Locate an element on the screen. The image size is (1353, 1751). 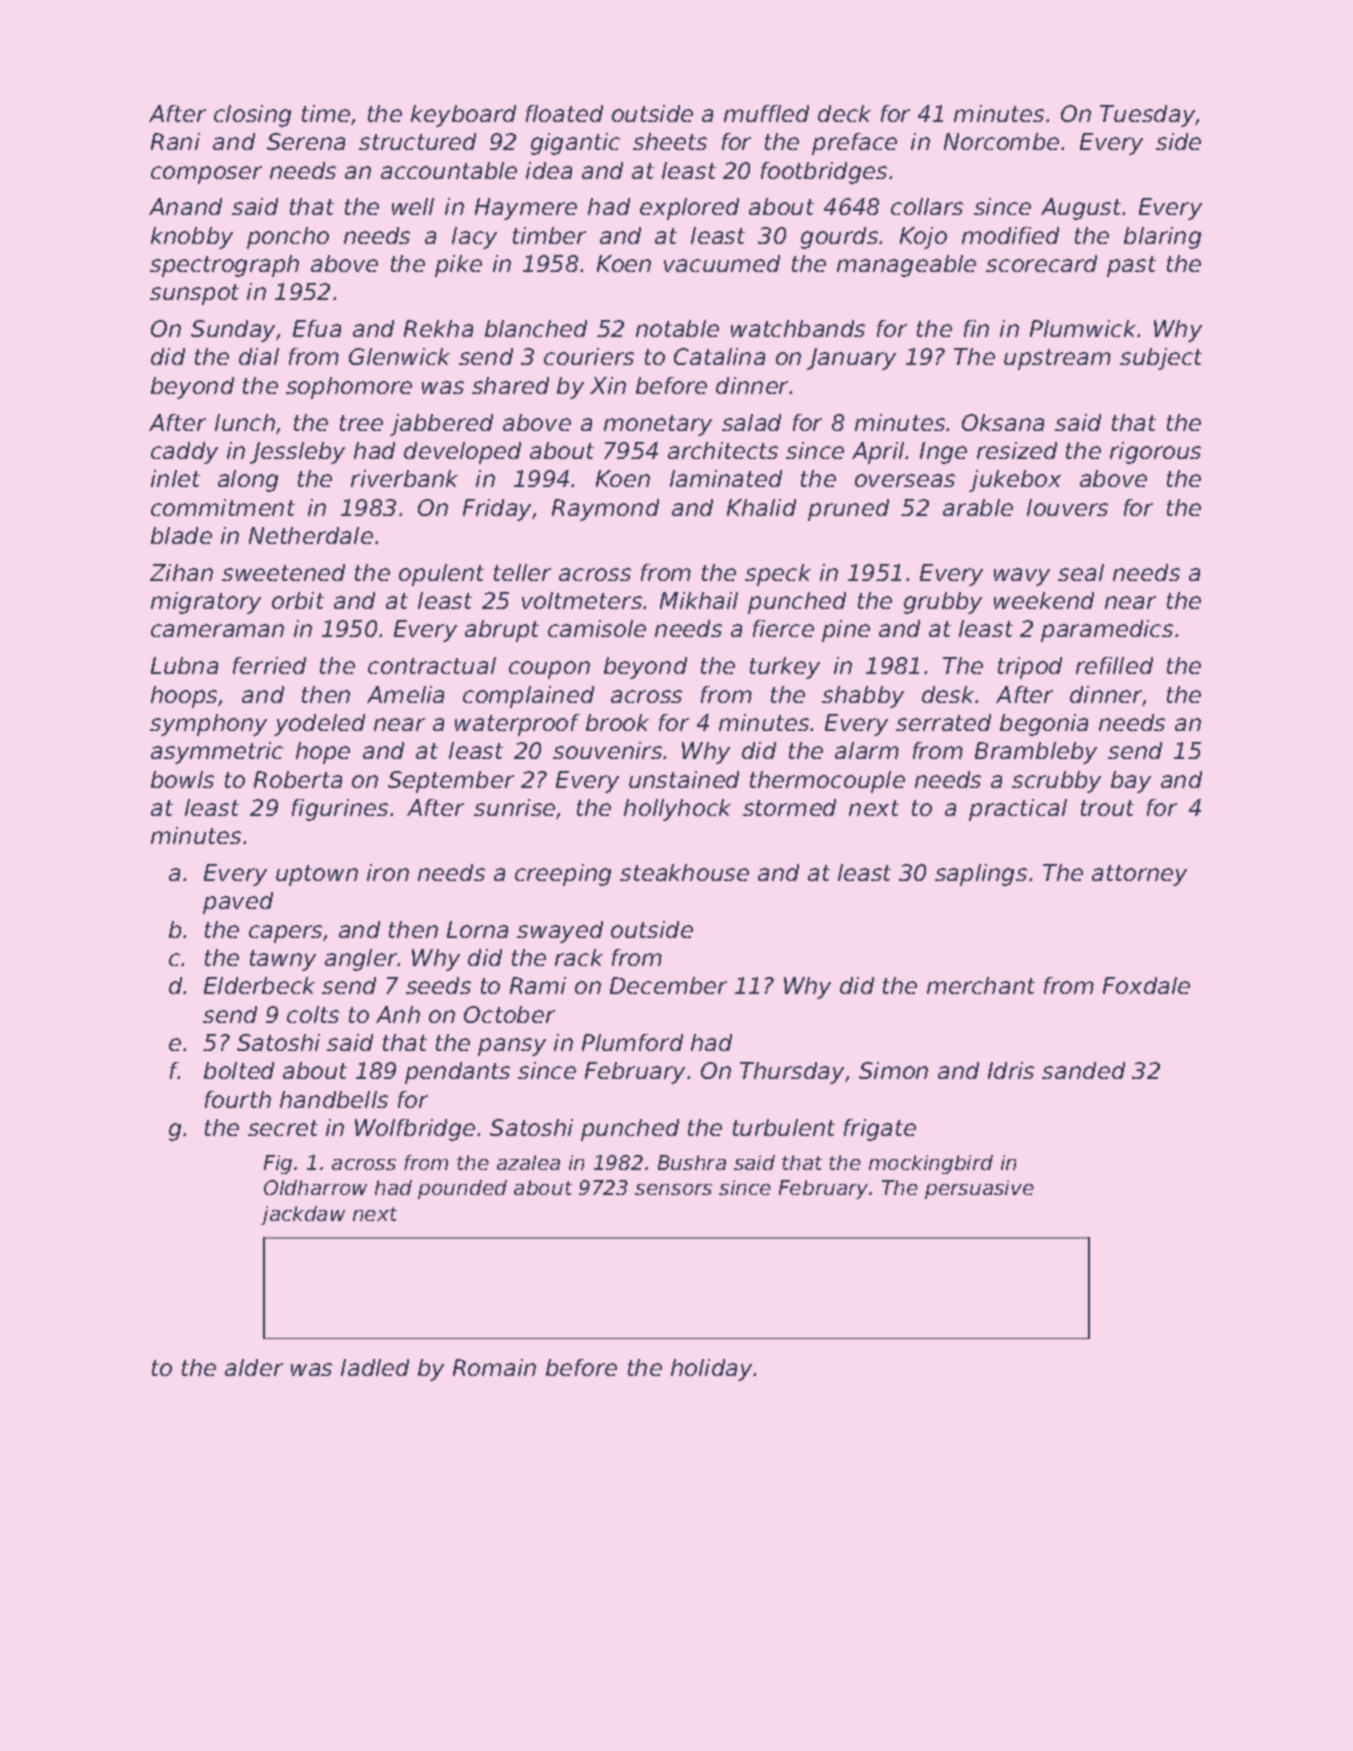
capers is located at coordinates (286, 934).
